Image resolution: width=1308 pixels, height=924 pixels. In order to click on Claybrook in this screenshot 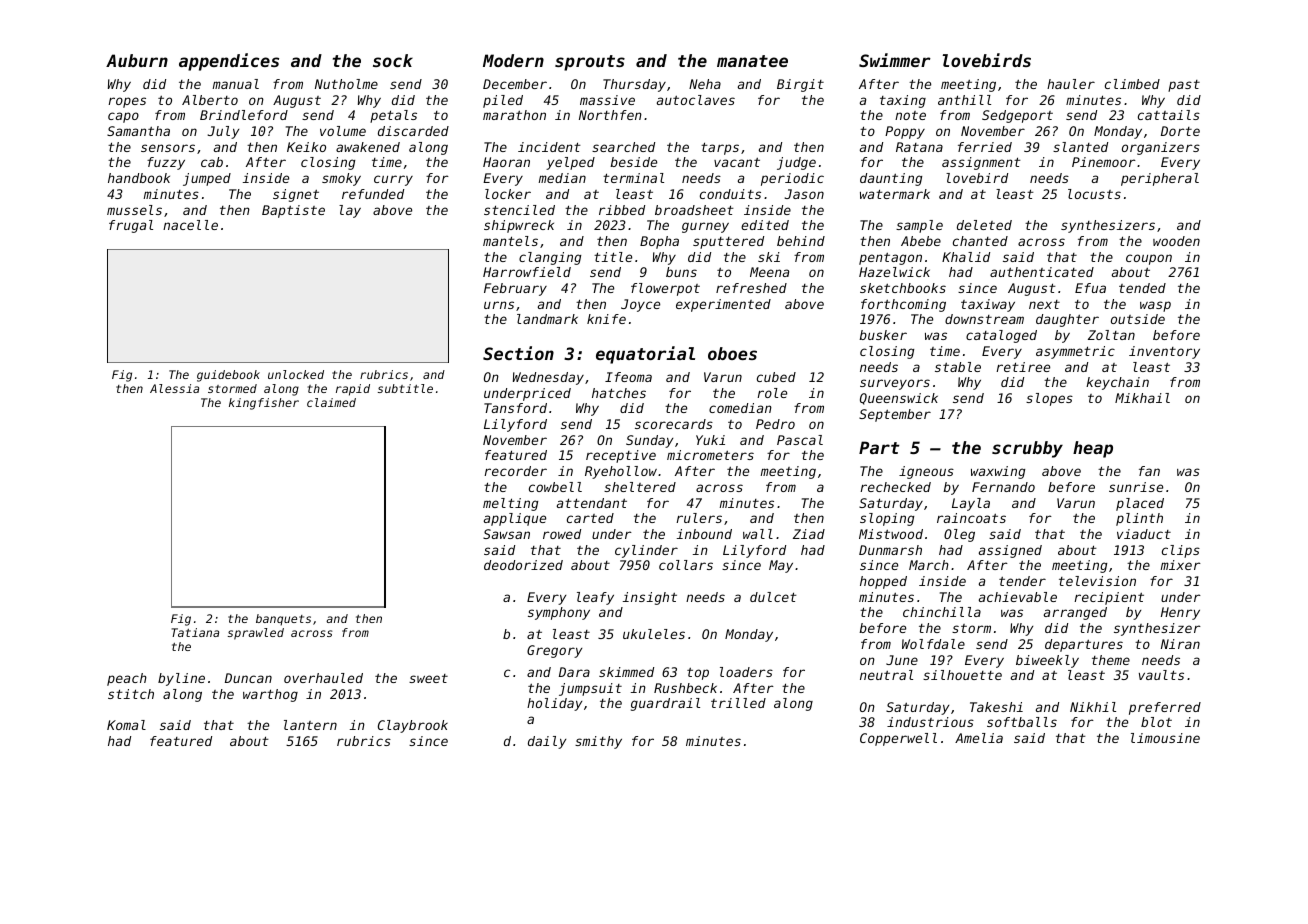, I will do `click(413, 726)`.
